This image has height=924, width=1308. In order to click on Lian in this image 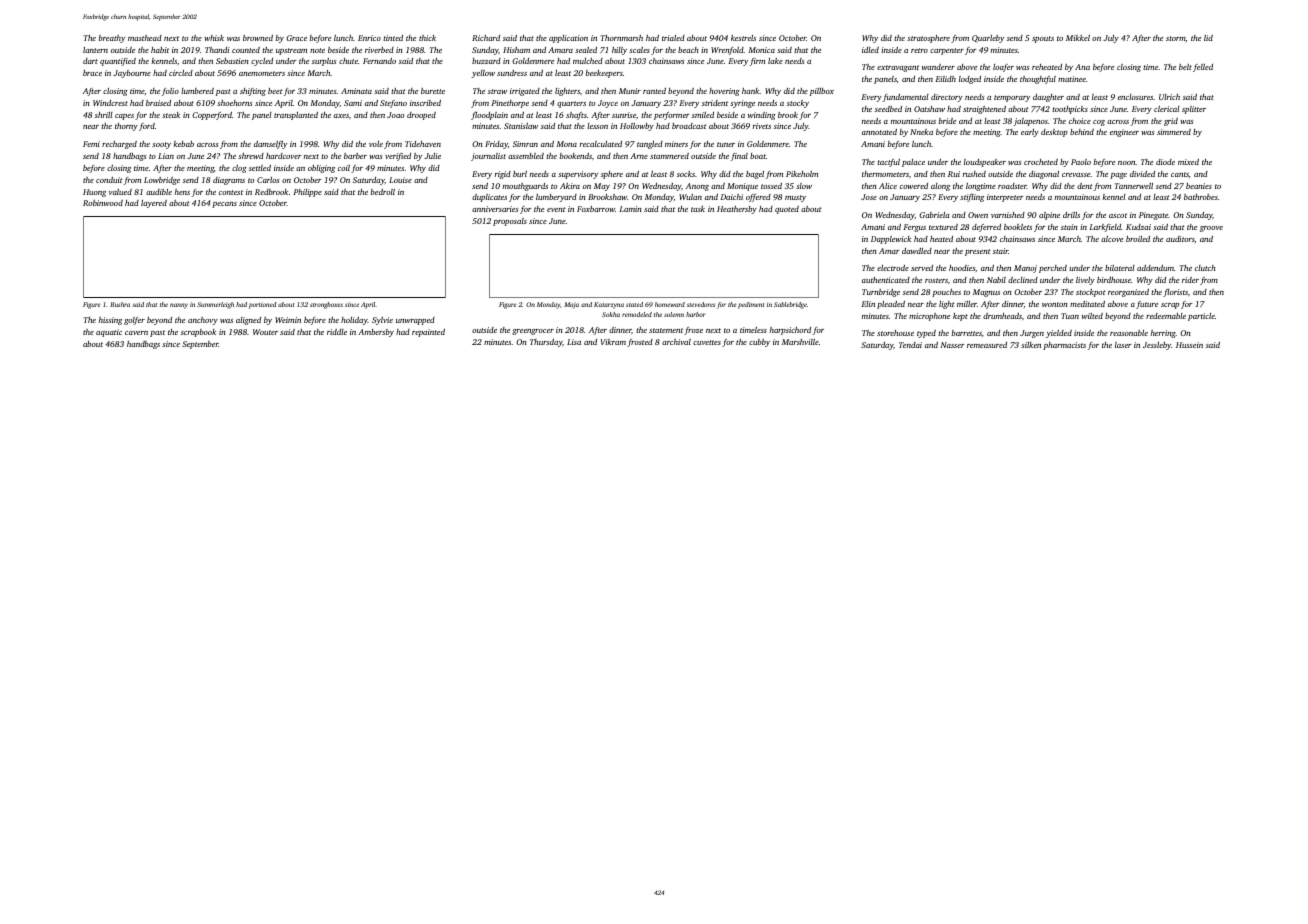, I will do `click(166, 156)`.
